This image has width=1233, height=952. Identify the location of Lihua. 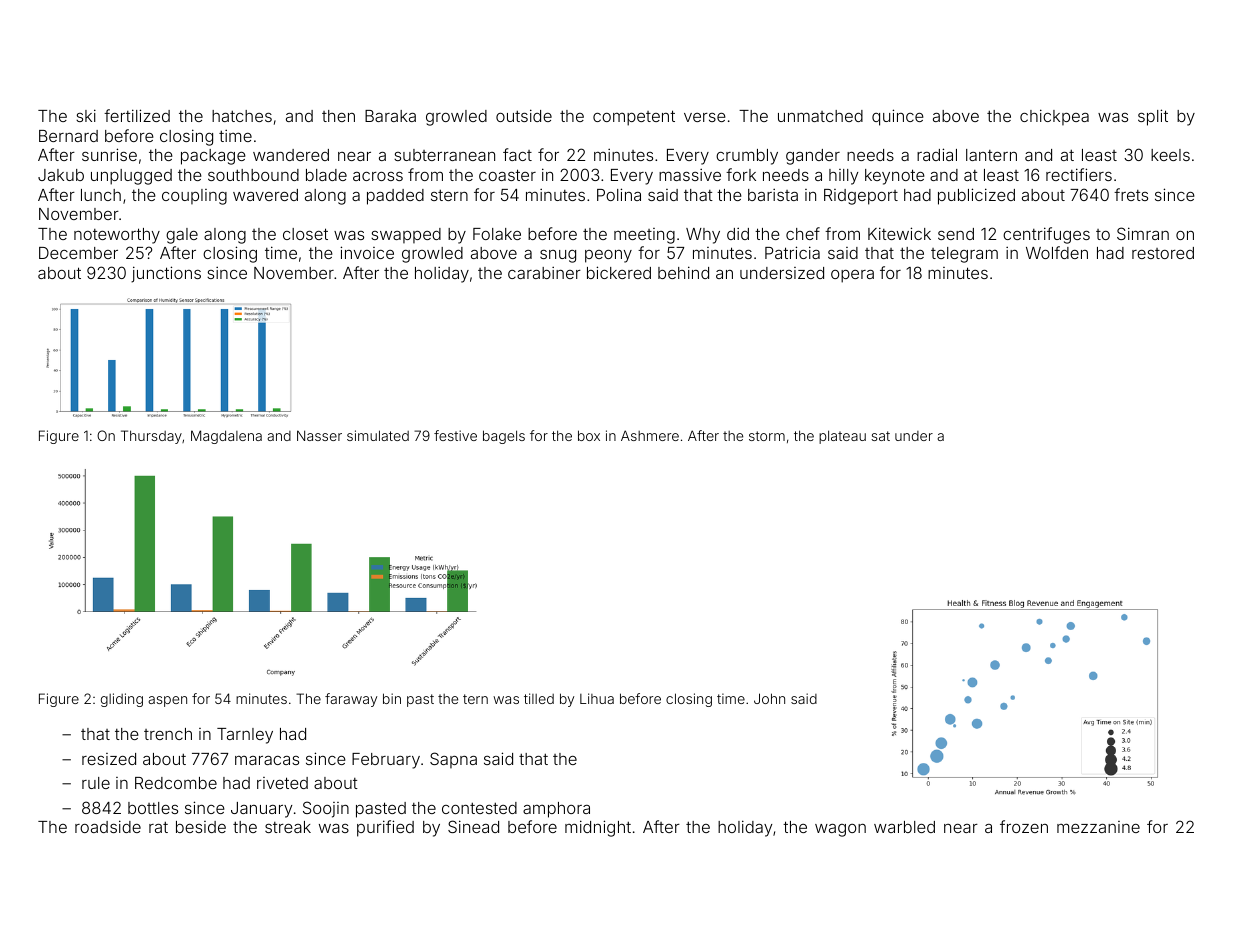
(597, 698).
